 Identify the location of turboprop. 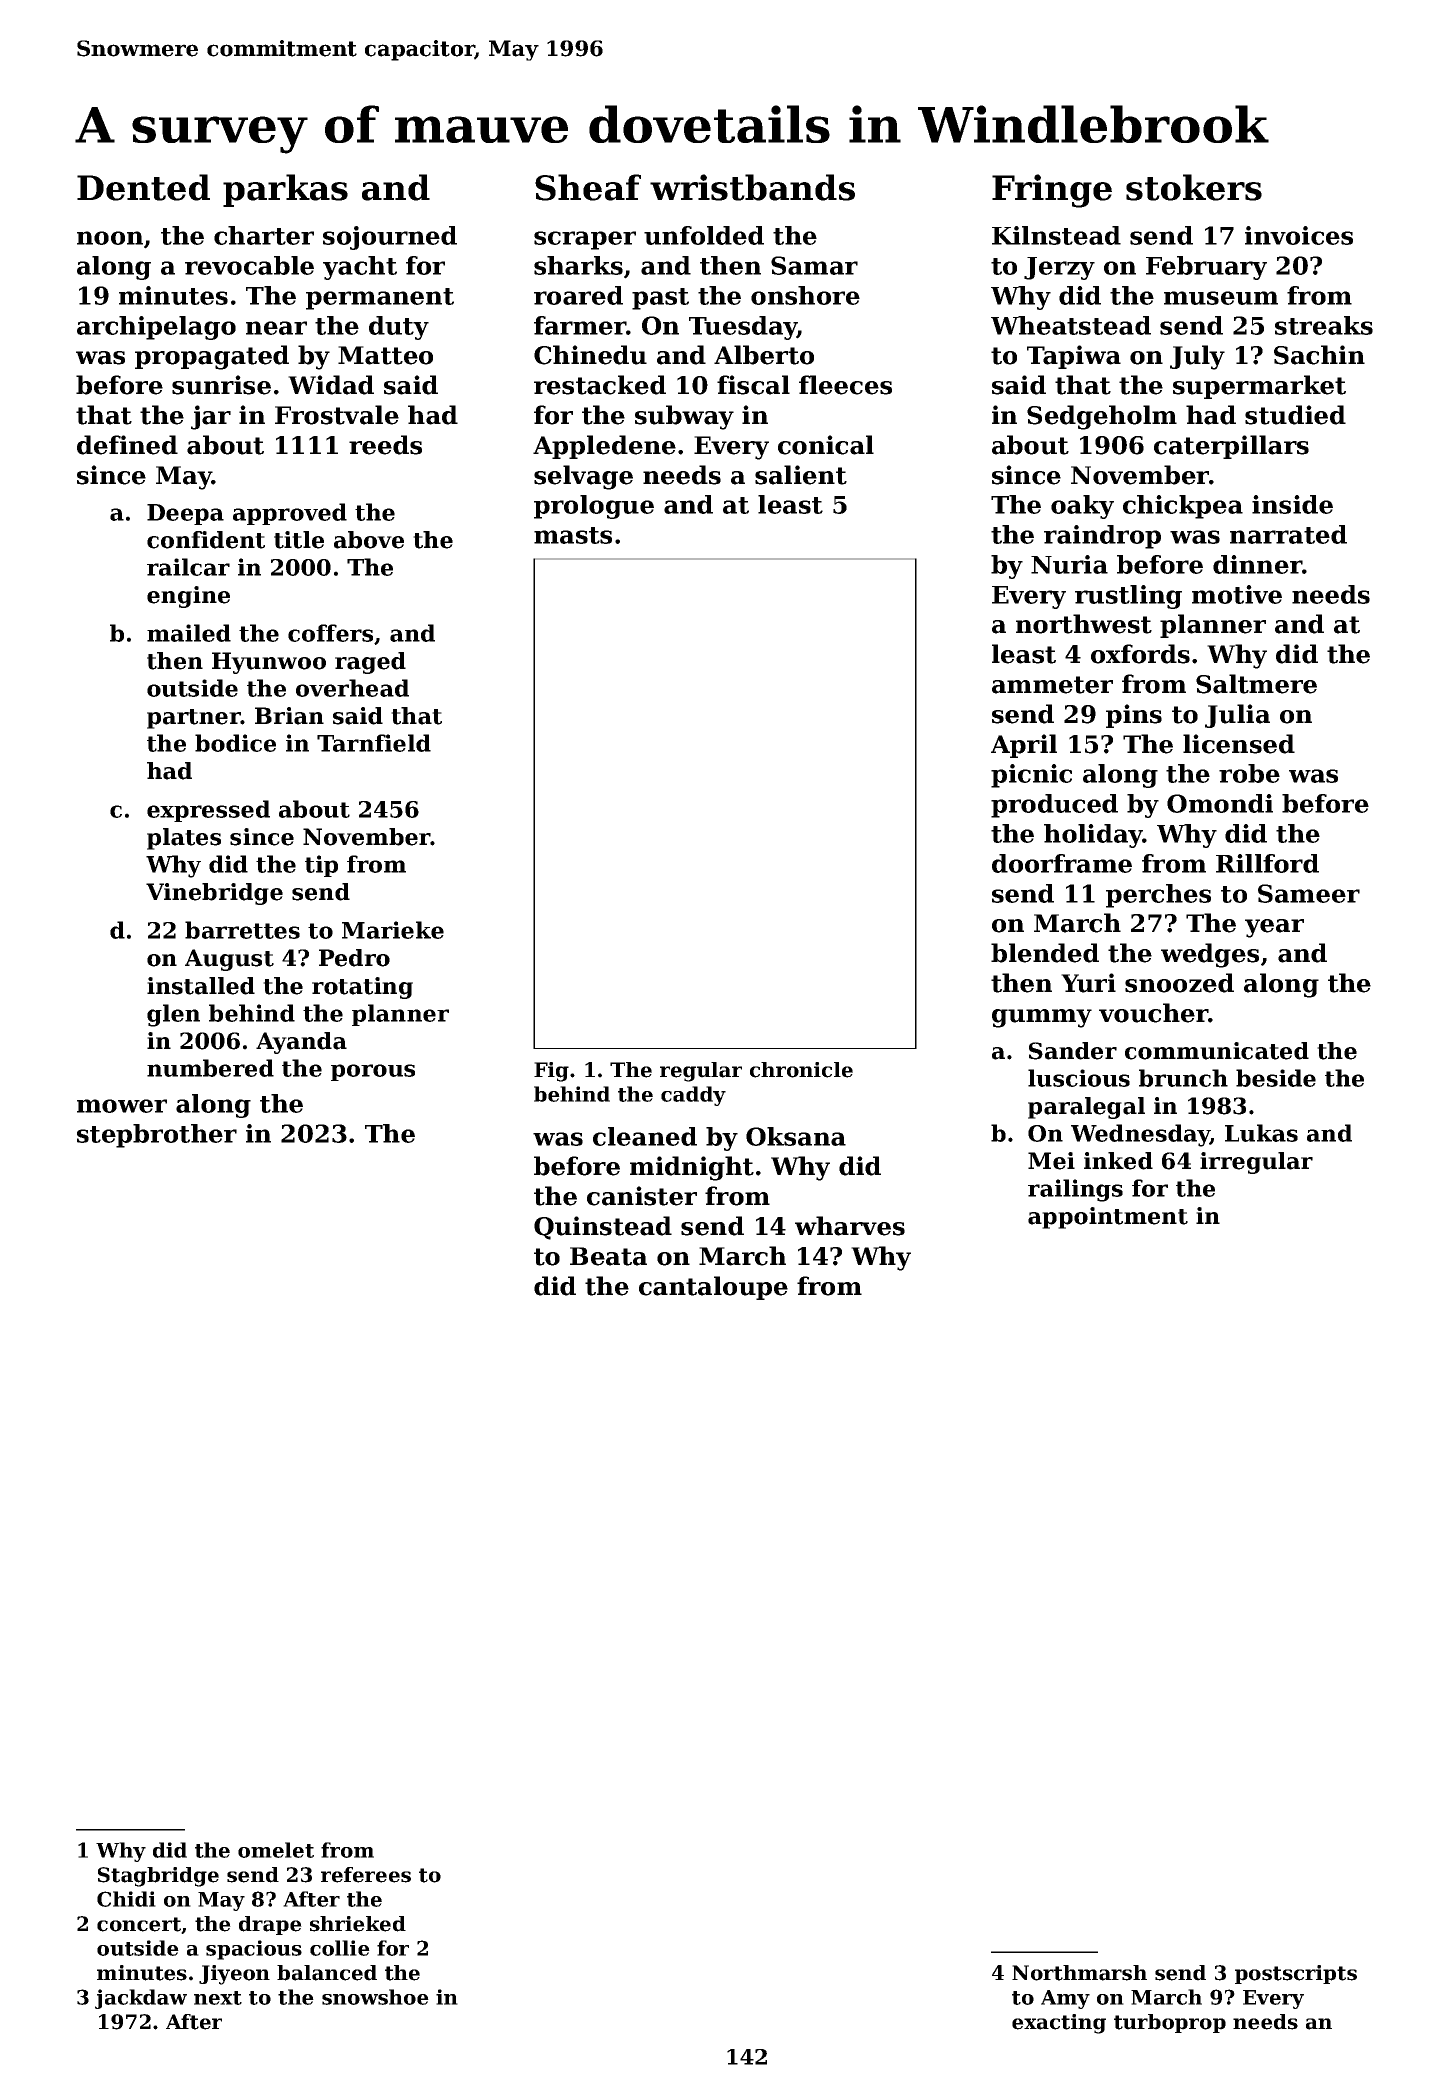
(1170, 2023).
